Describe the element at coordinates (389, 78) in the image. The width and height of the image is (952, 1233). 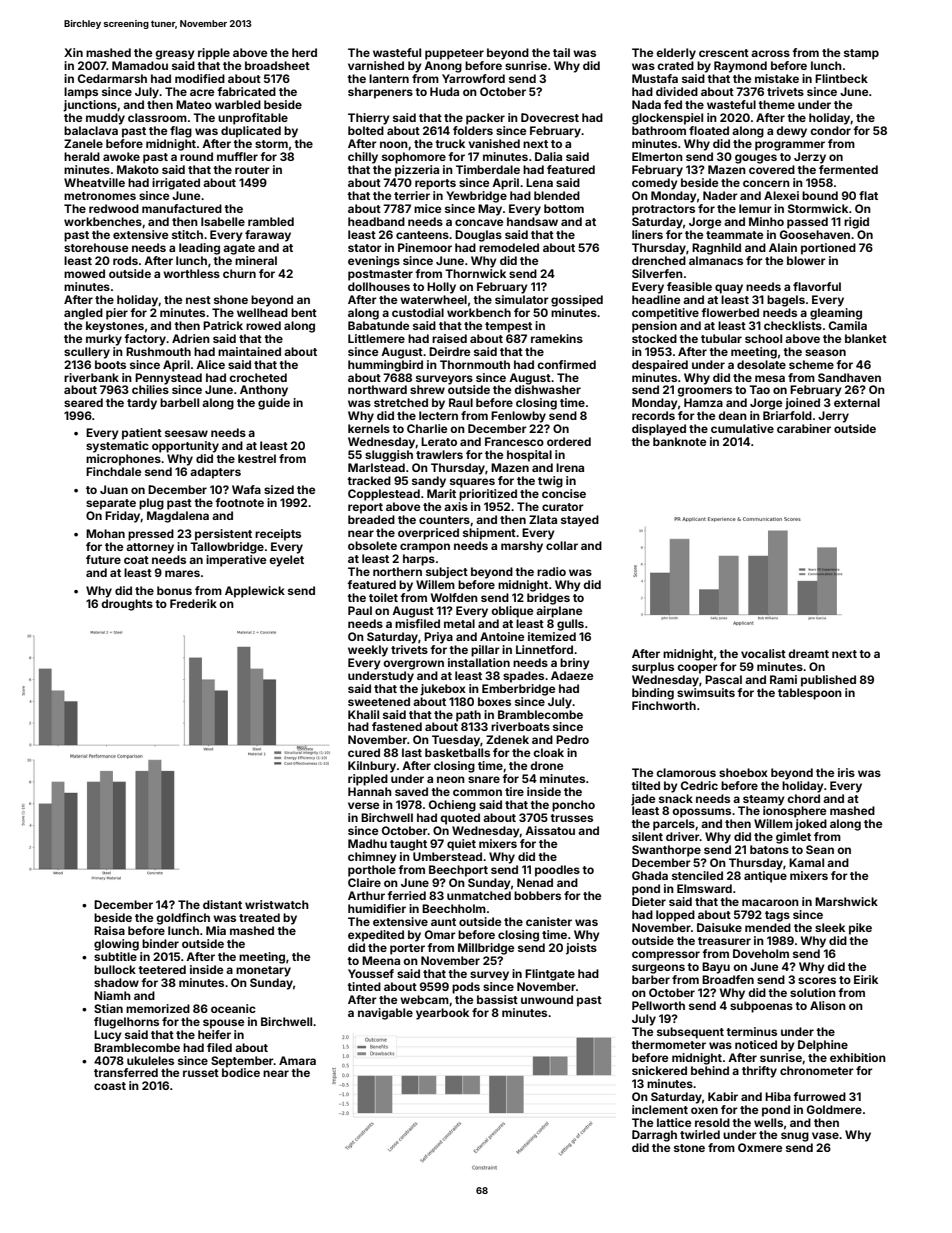
I see `lantern` at that location.
